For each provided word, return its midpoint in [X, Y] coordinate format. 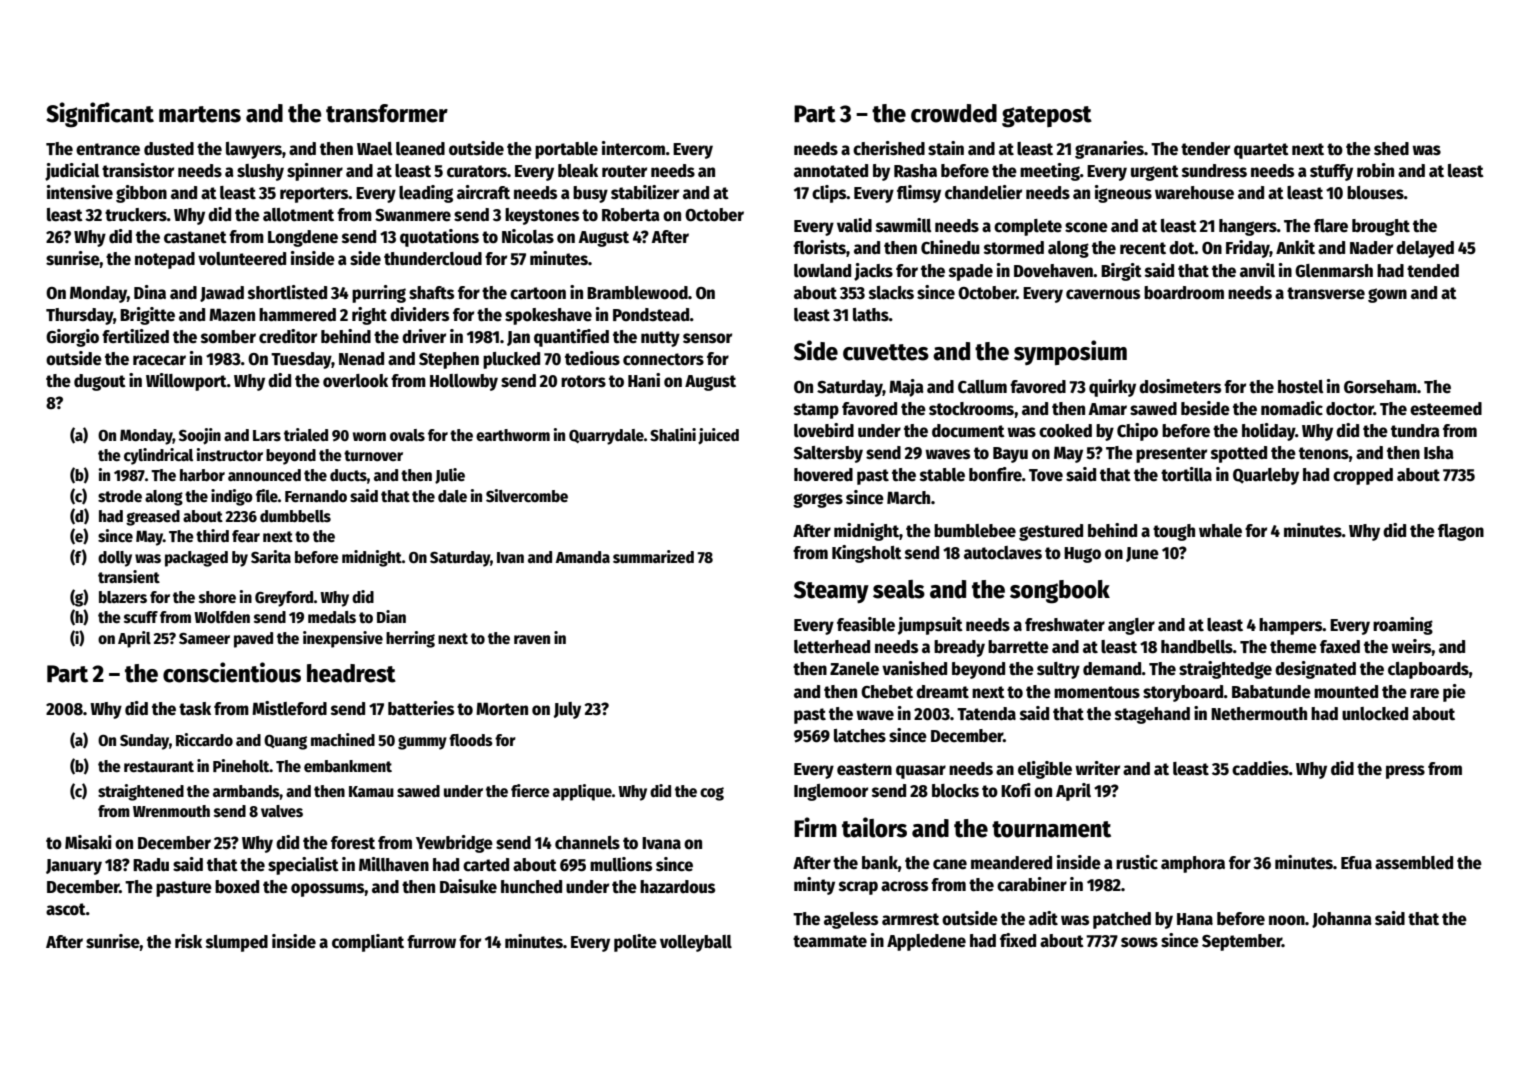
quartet [1261, 151]
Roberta [631, 215]
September [1242, 942]
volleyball [696, 943]
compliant [368, 943]
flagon [1461, 532]
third [212, 535]
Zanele [854, 669]
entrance [108, 149]
